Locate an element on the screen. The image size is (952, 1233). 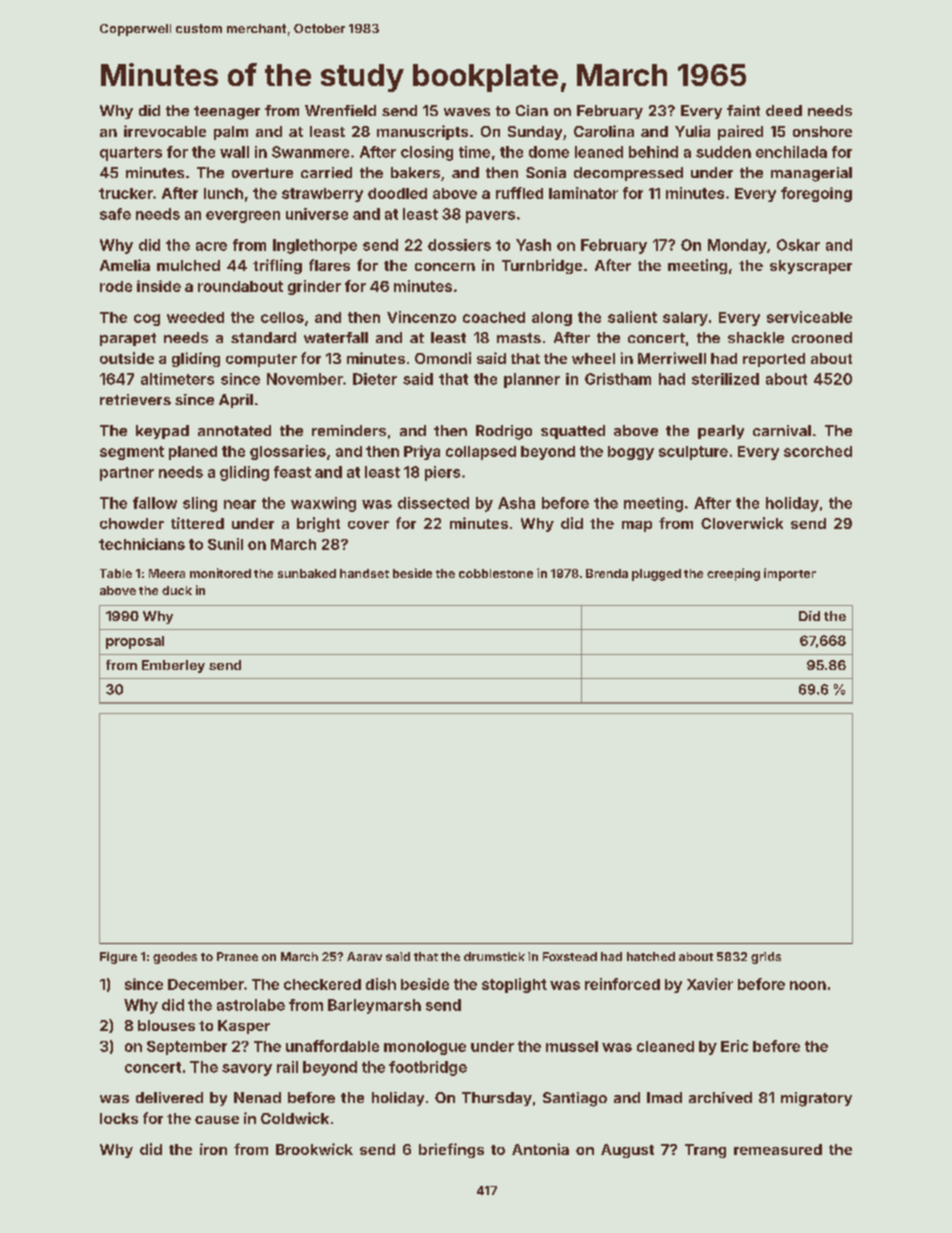
hatched is located at coordinates (651, 956).
